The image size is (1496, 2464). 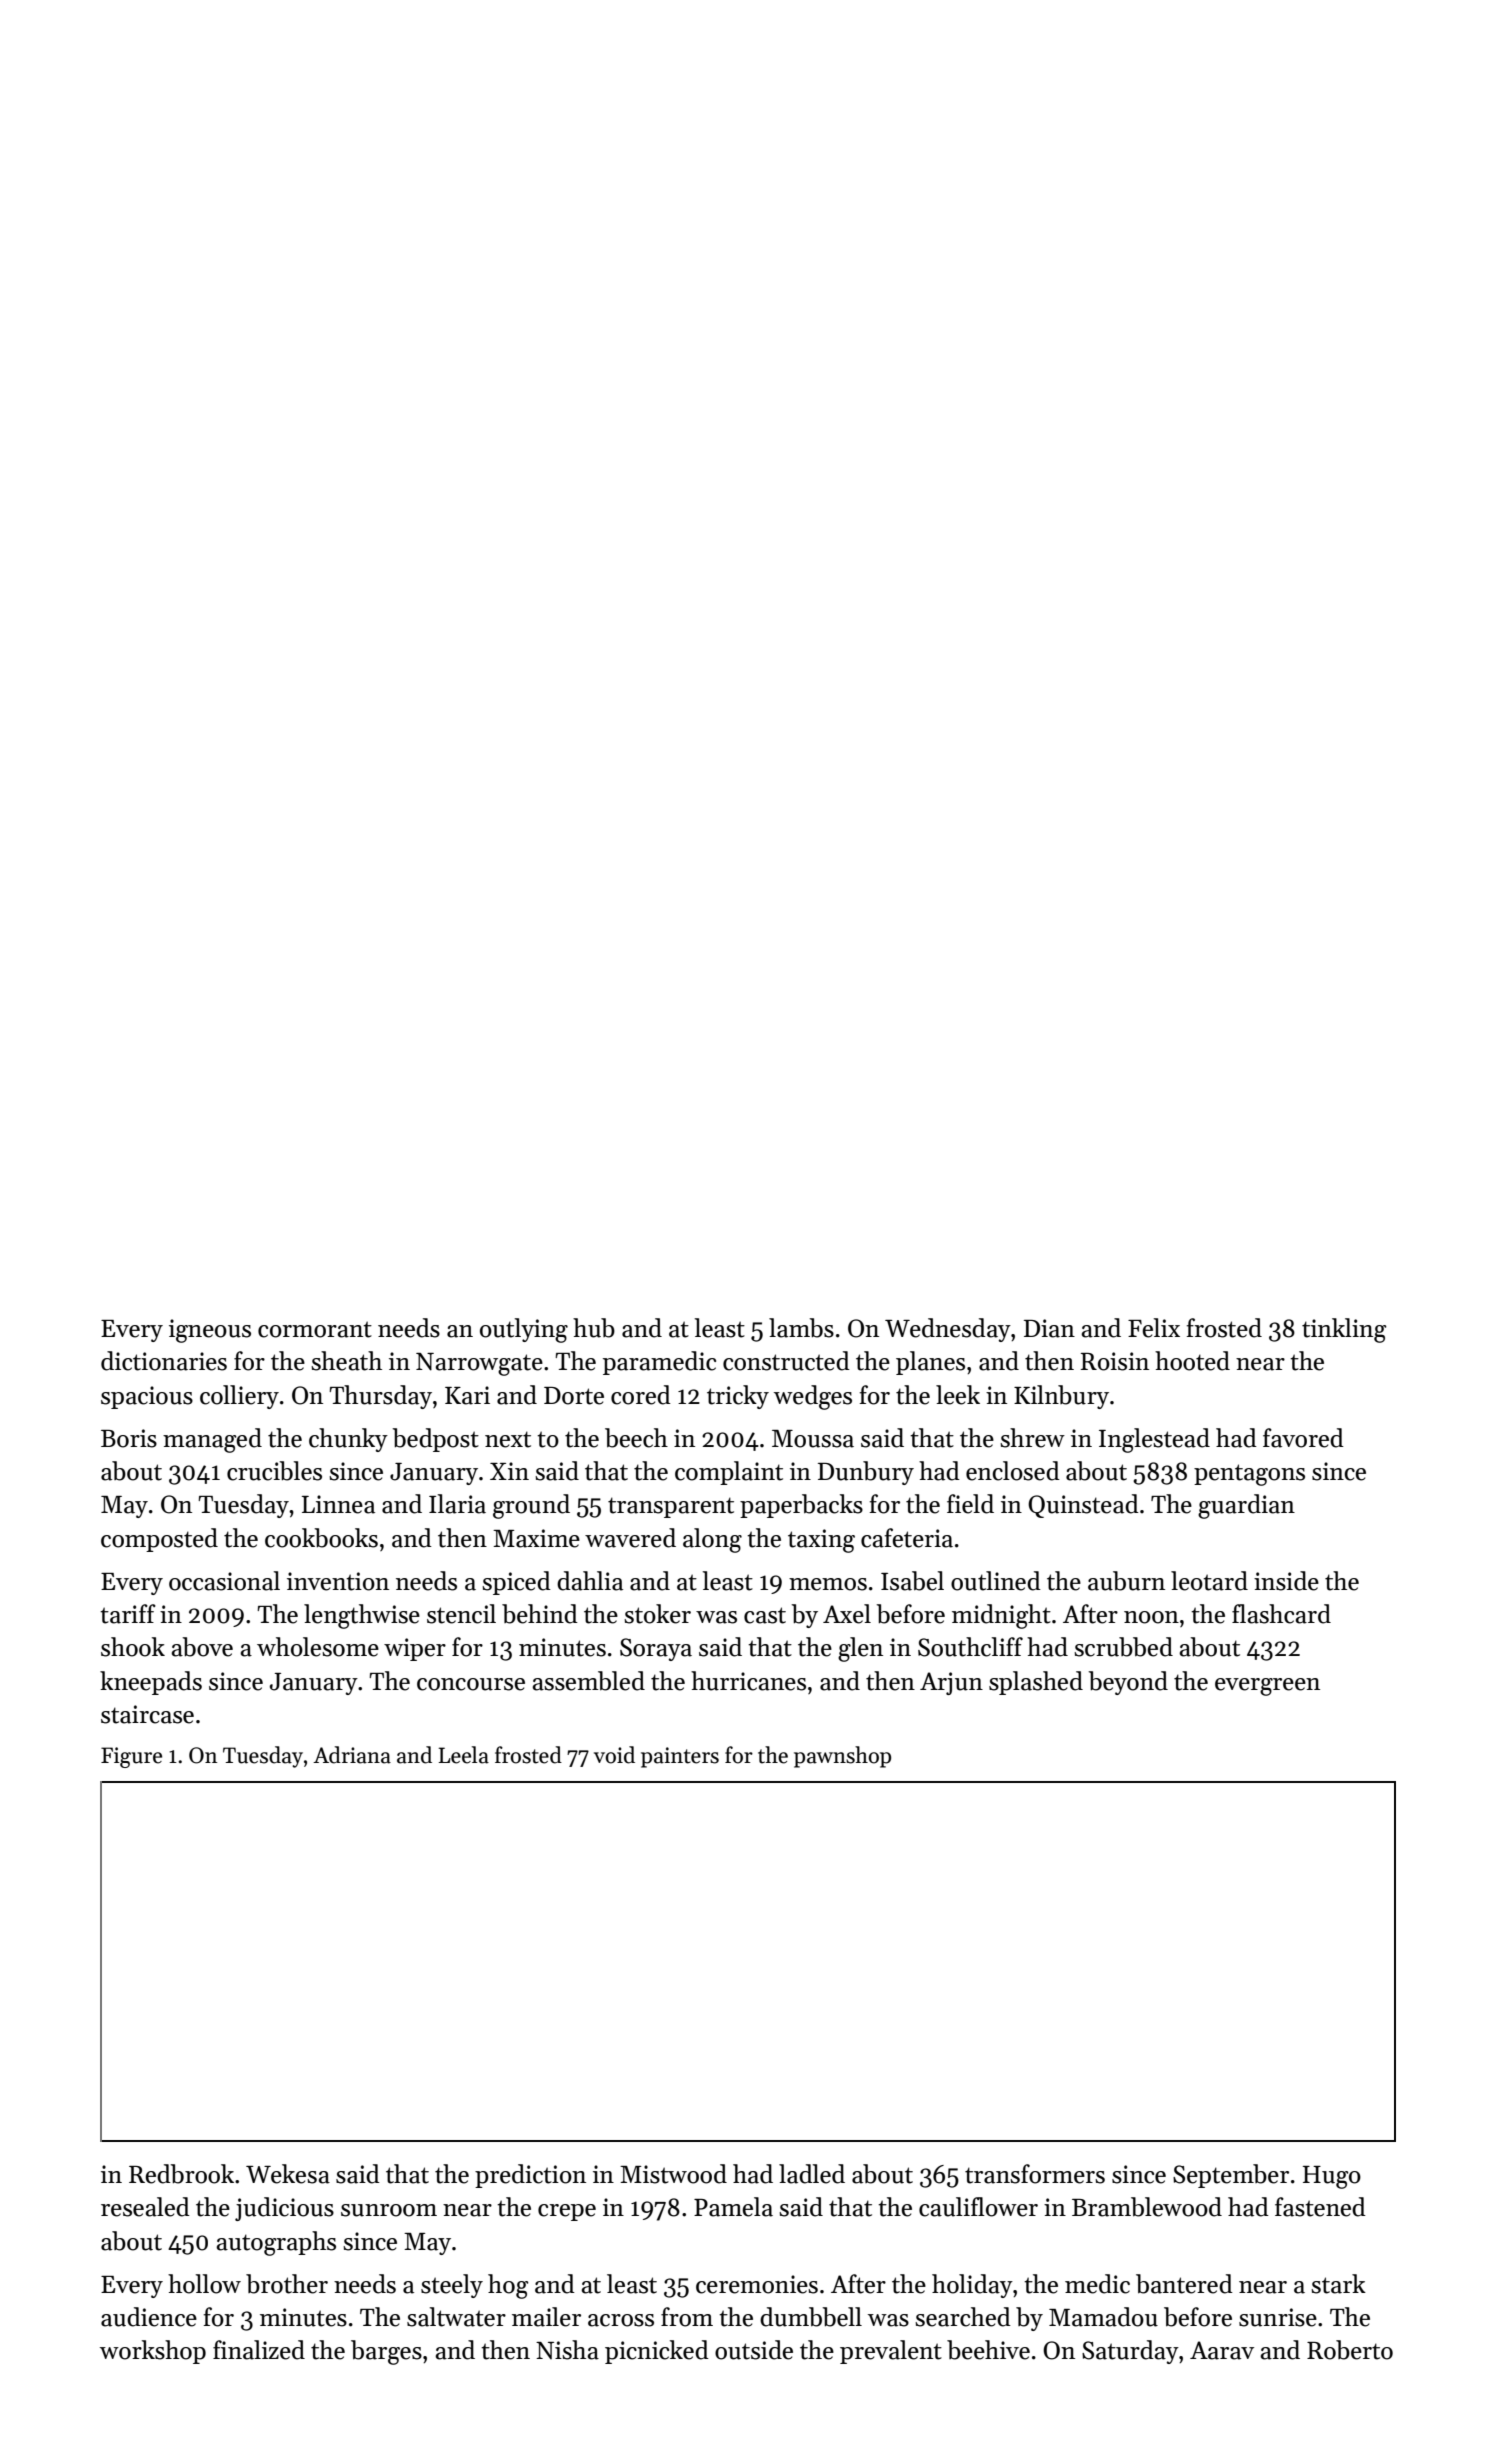 I want to click on Hugo, so click(x=1332, y=2177).
